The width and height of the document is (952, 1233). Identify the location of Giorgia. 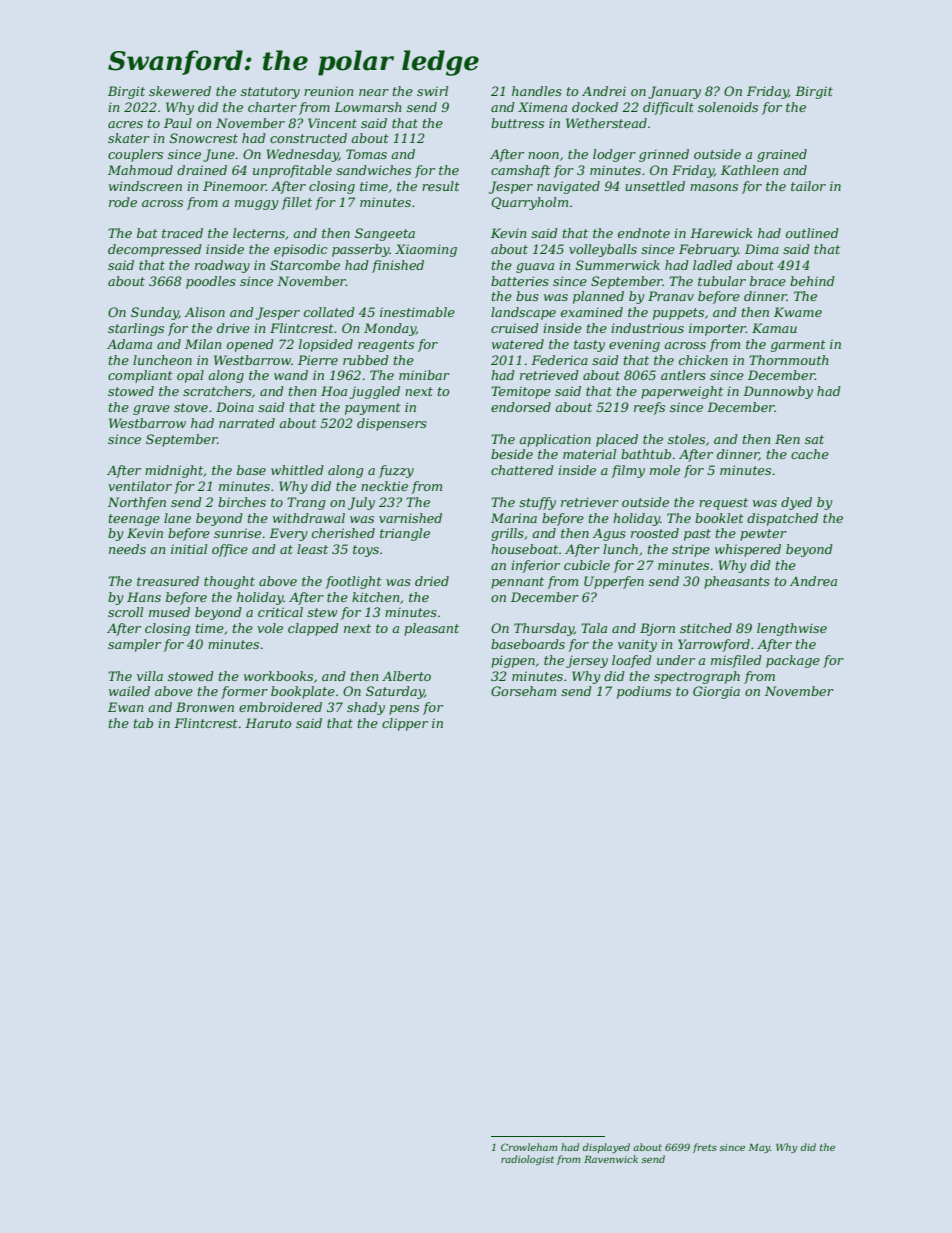
(716, 692).
